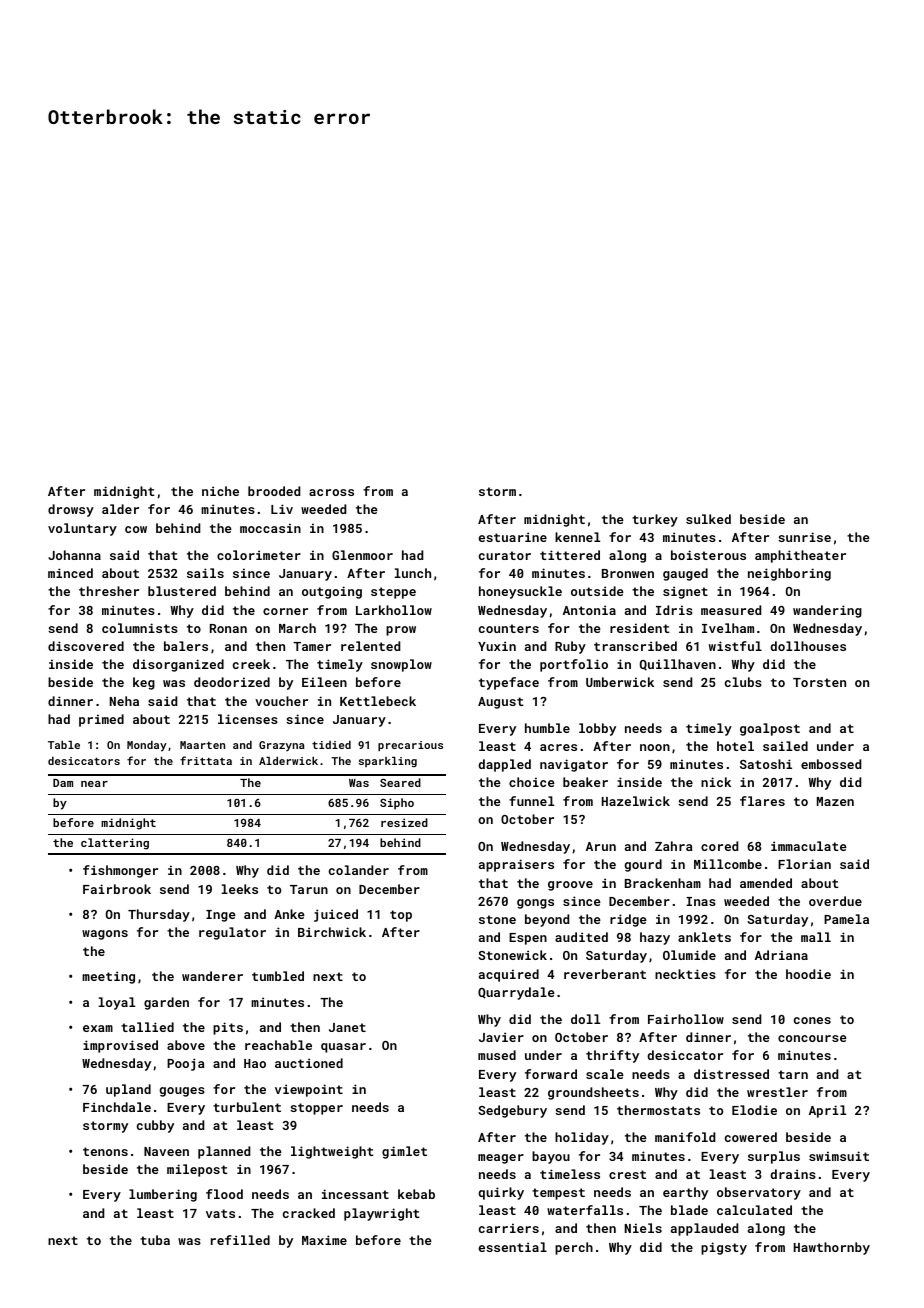 Image resolution: width=924 pixels, height=1308 pixels. What do you see at coordinates (528, 939) in the screenshot?
I see `Espen` at bounding box center [528, 939].
